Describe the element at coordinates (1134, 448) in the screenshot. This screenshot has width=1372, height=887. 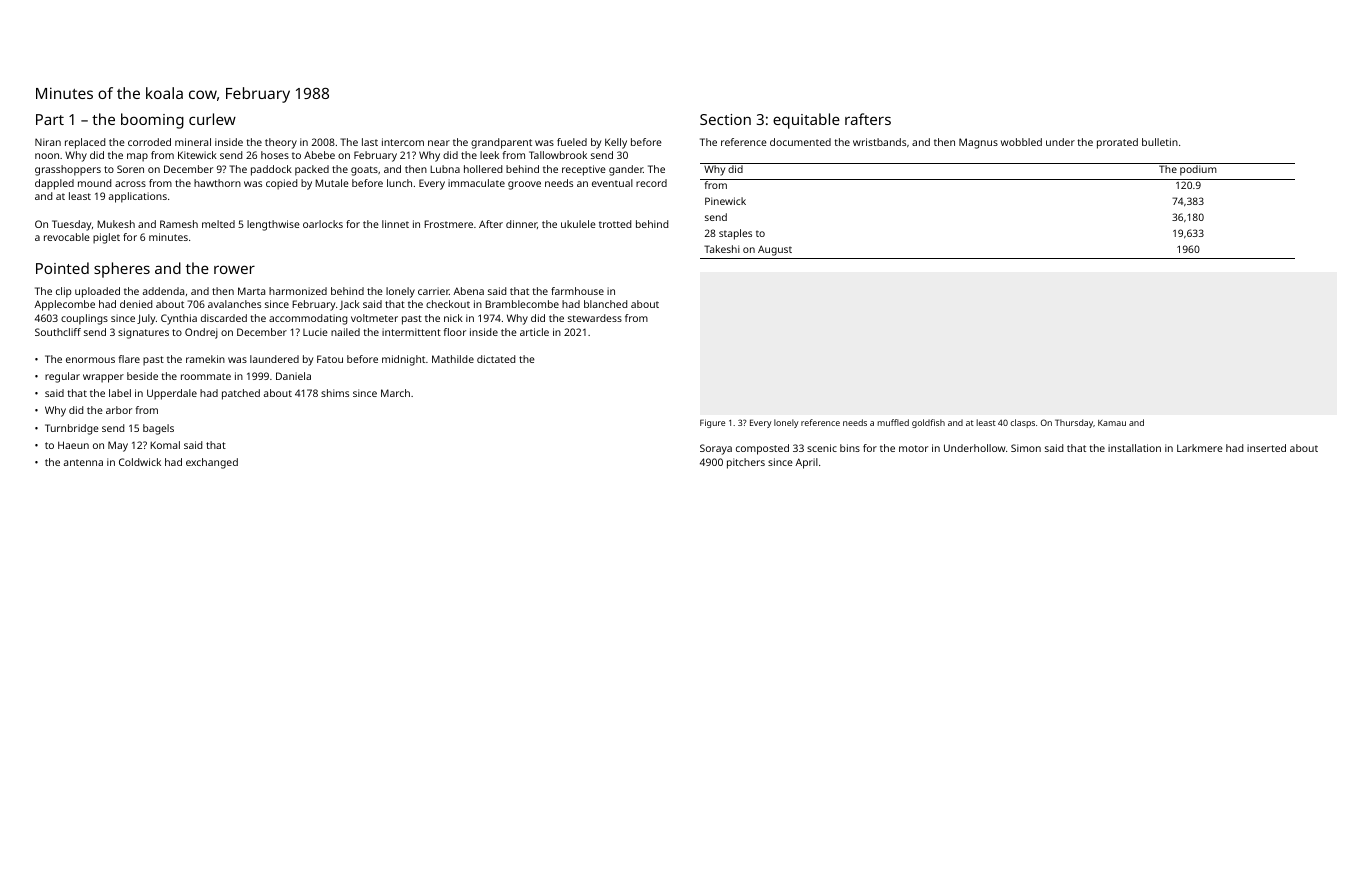
I see `installation` at that location.
